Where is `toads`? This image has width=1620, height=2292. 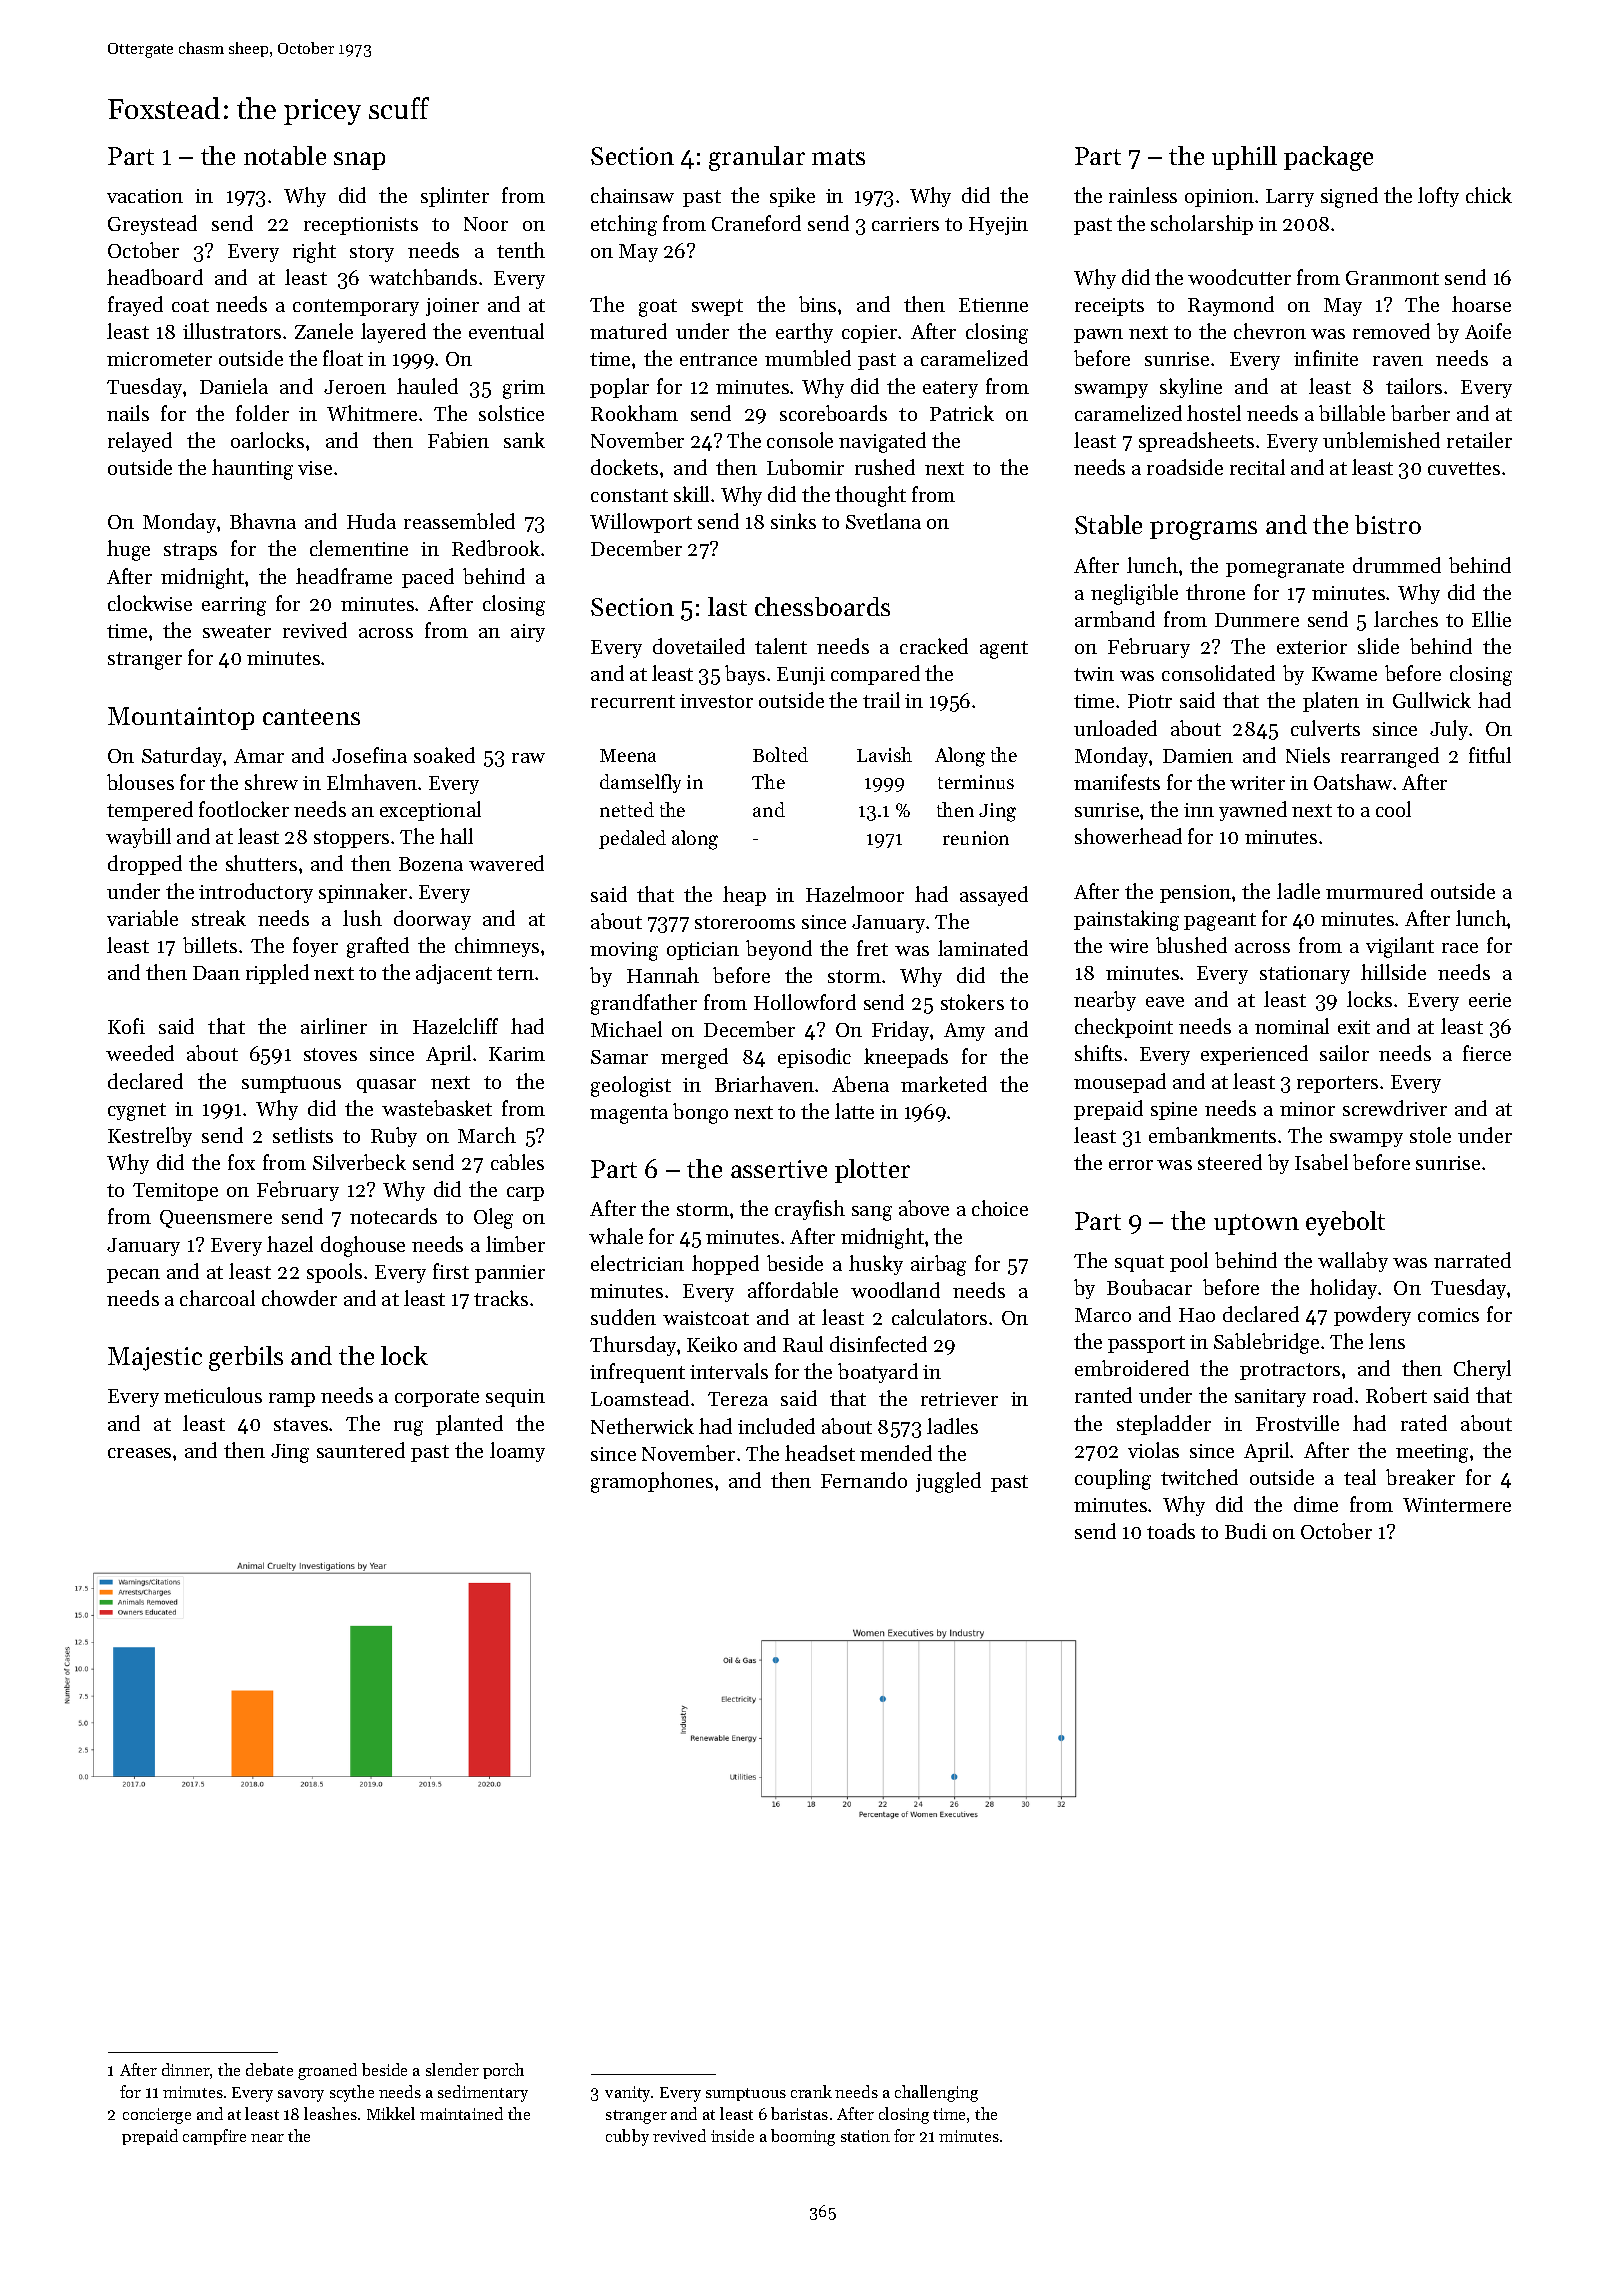
toads is located at coordinates (1171, 1531).
